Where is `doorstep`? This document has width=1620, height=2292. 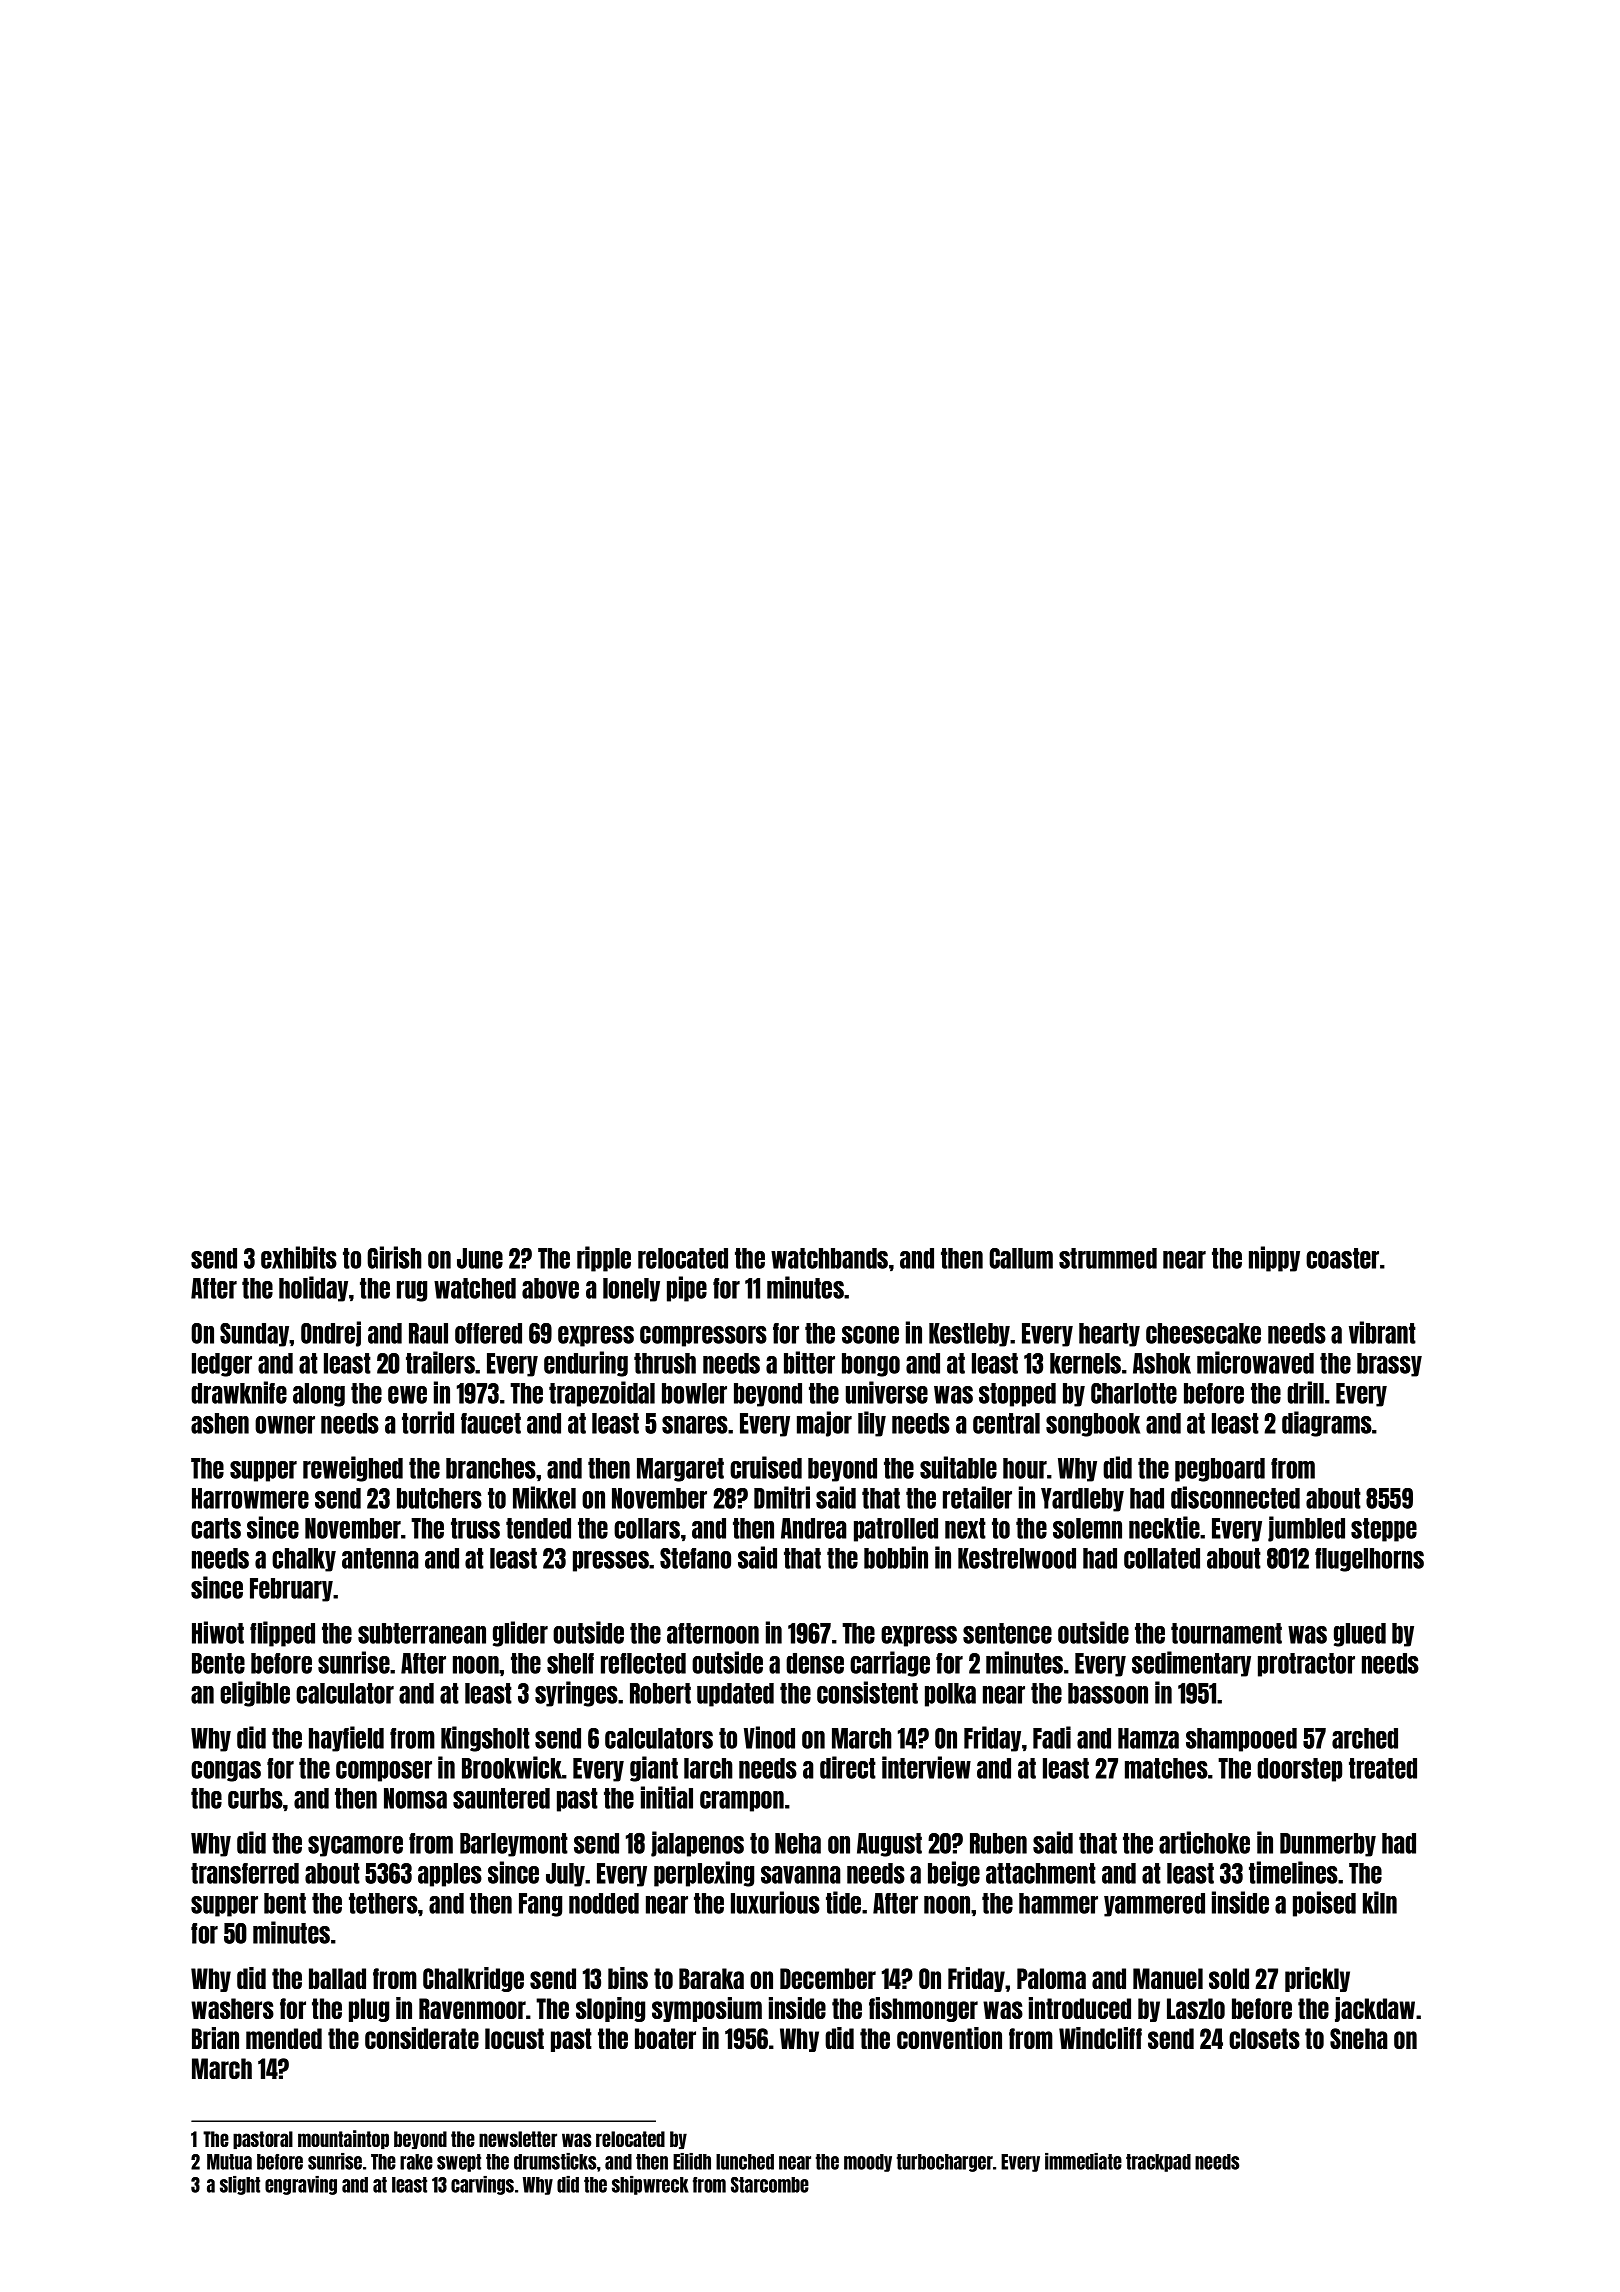 doorstep is located at coordinates (1299, 1770).
